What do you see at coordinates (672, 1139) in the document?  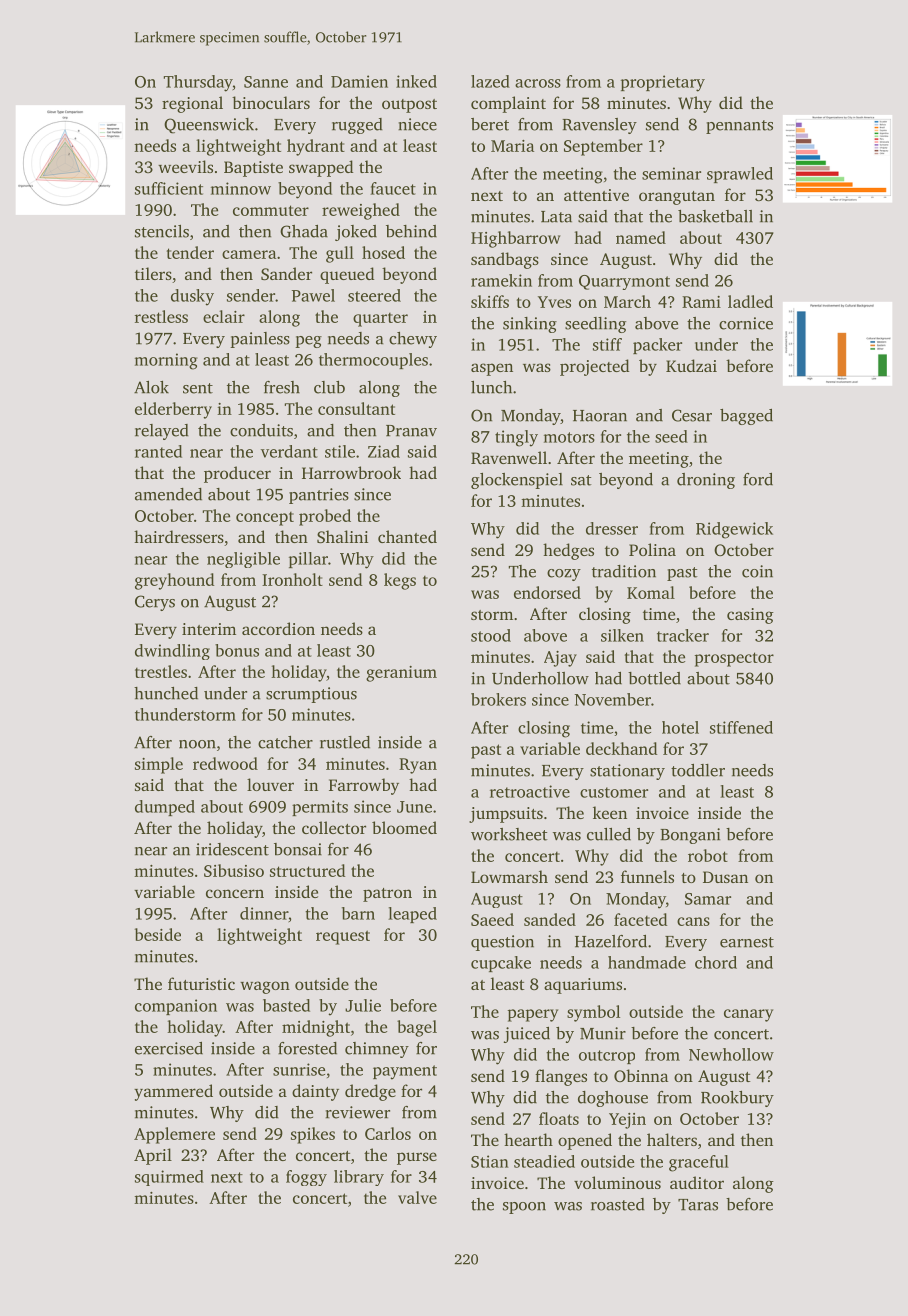 I see `halters` at bounding box center [672, 1139].
